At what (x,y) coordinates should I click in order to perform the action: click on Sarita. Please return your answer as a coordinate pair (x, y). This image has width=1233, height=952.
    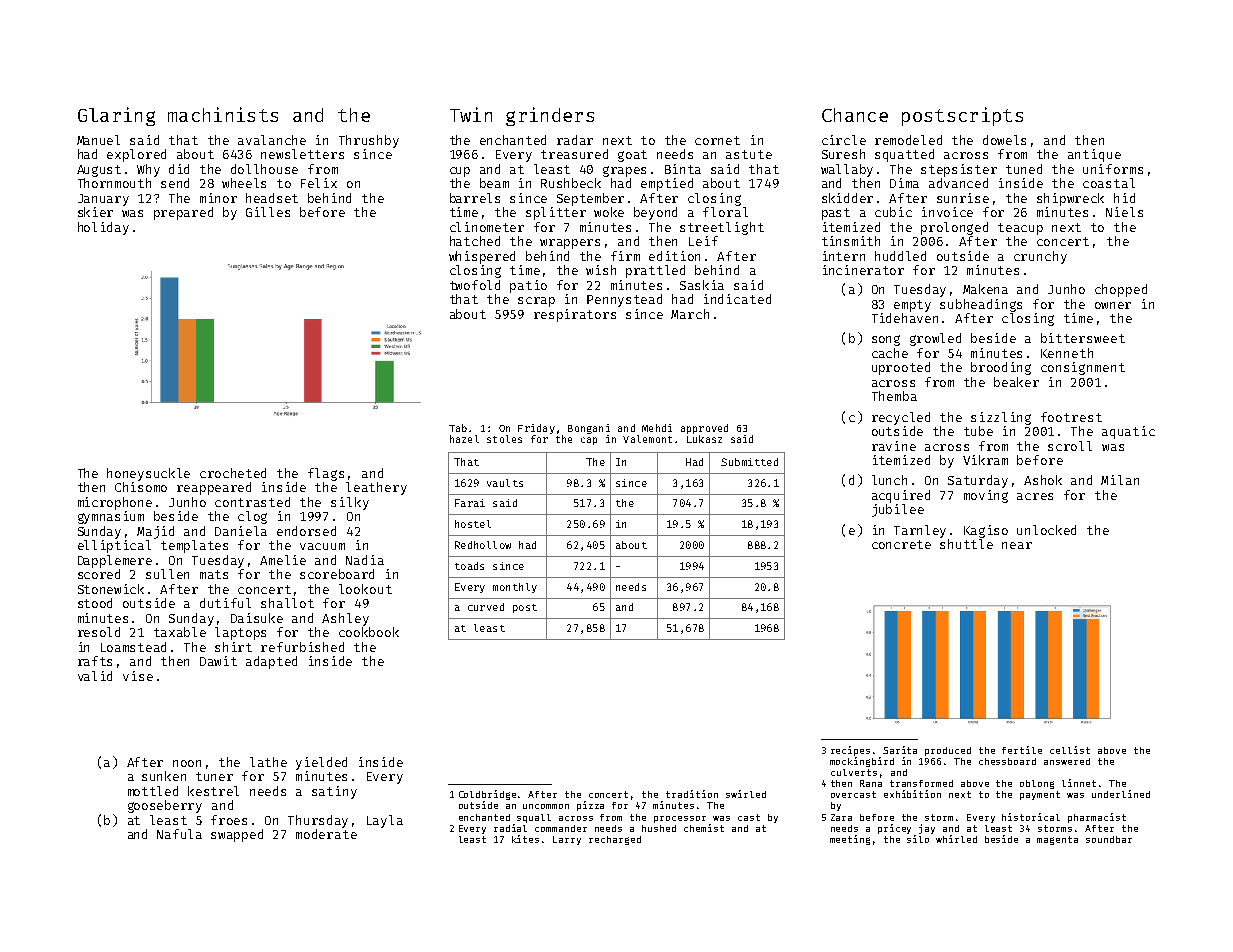
    Looking at the image, I should click on (900, 750).
